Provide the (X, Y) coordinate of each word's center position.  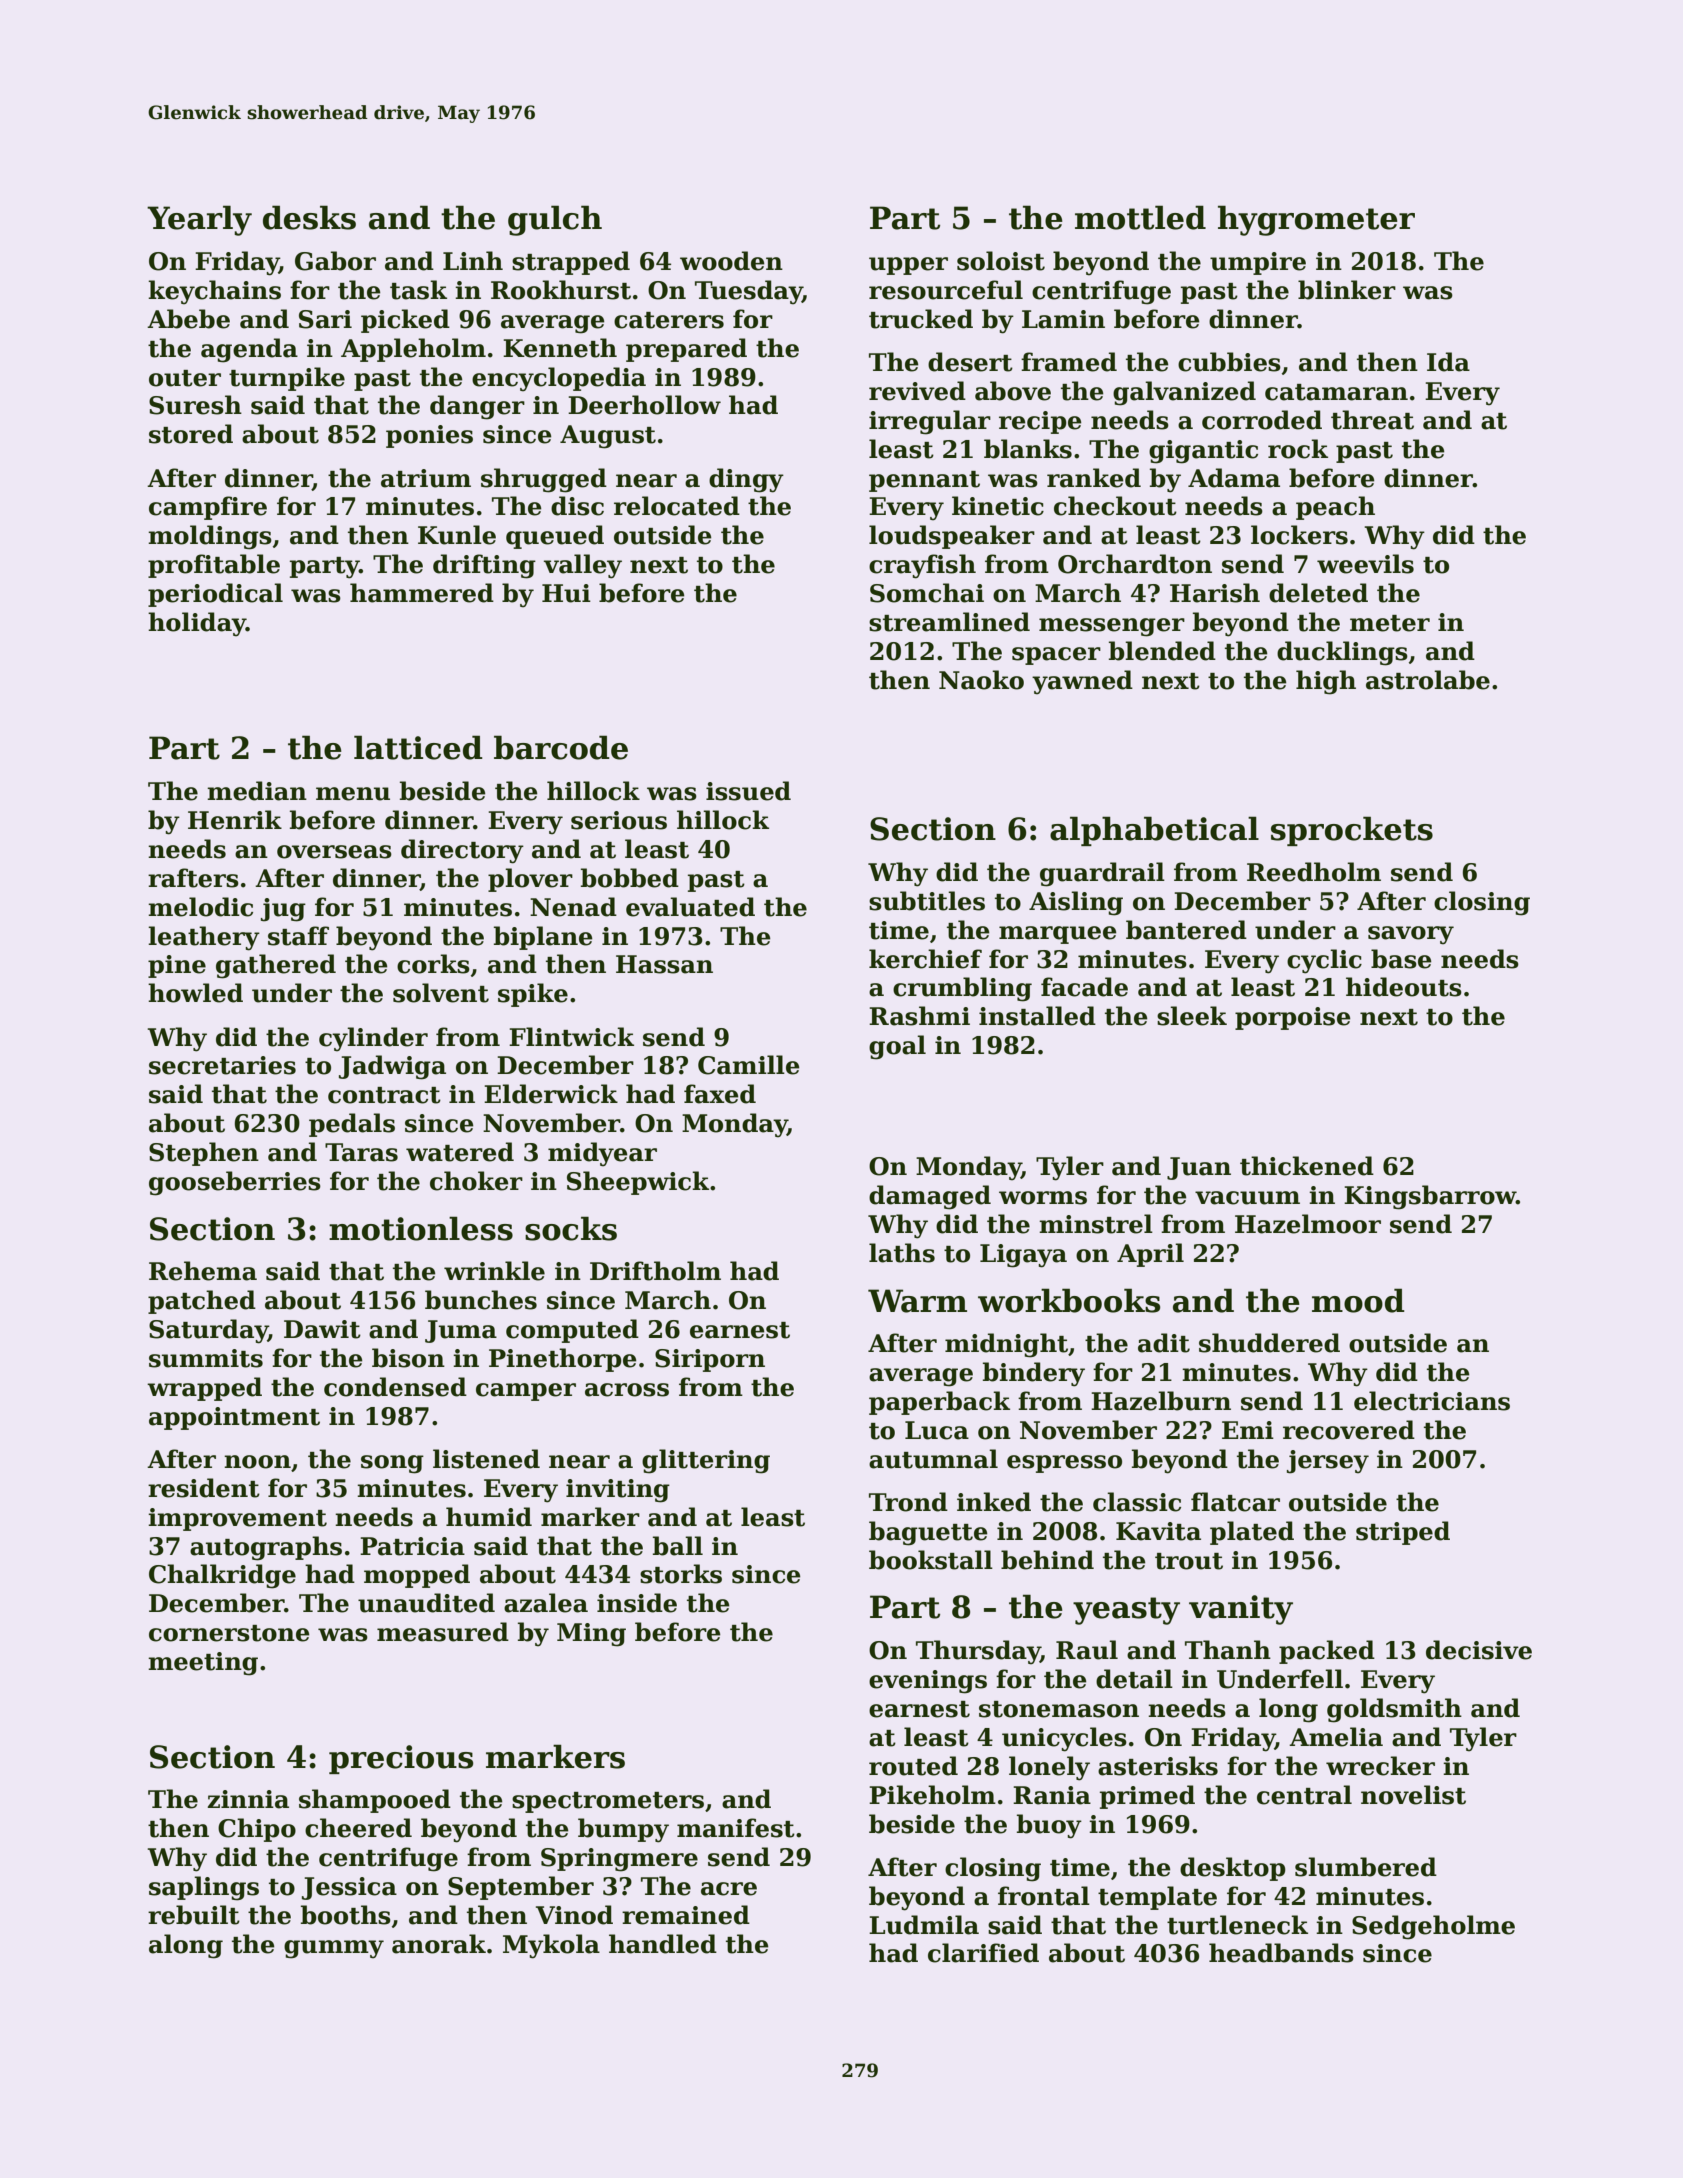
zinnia (248, 1799)
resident (204, 1488)
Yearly (199, 220)
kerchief (925, 959)
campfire (208, 508)
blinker (1347, 290)
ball (678, 1546)
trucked (921, 319)
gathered (276, 966)
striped (1403, 1533)
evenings (928, 1682)
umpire (1258, 263)
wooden (731, 261)
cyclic (1324, 961)
